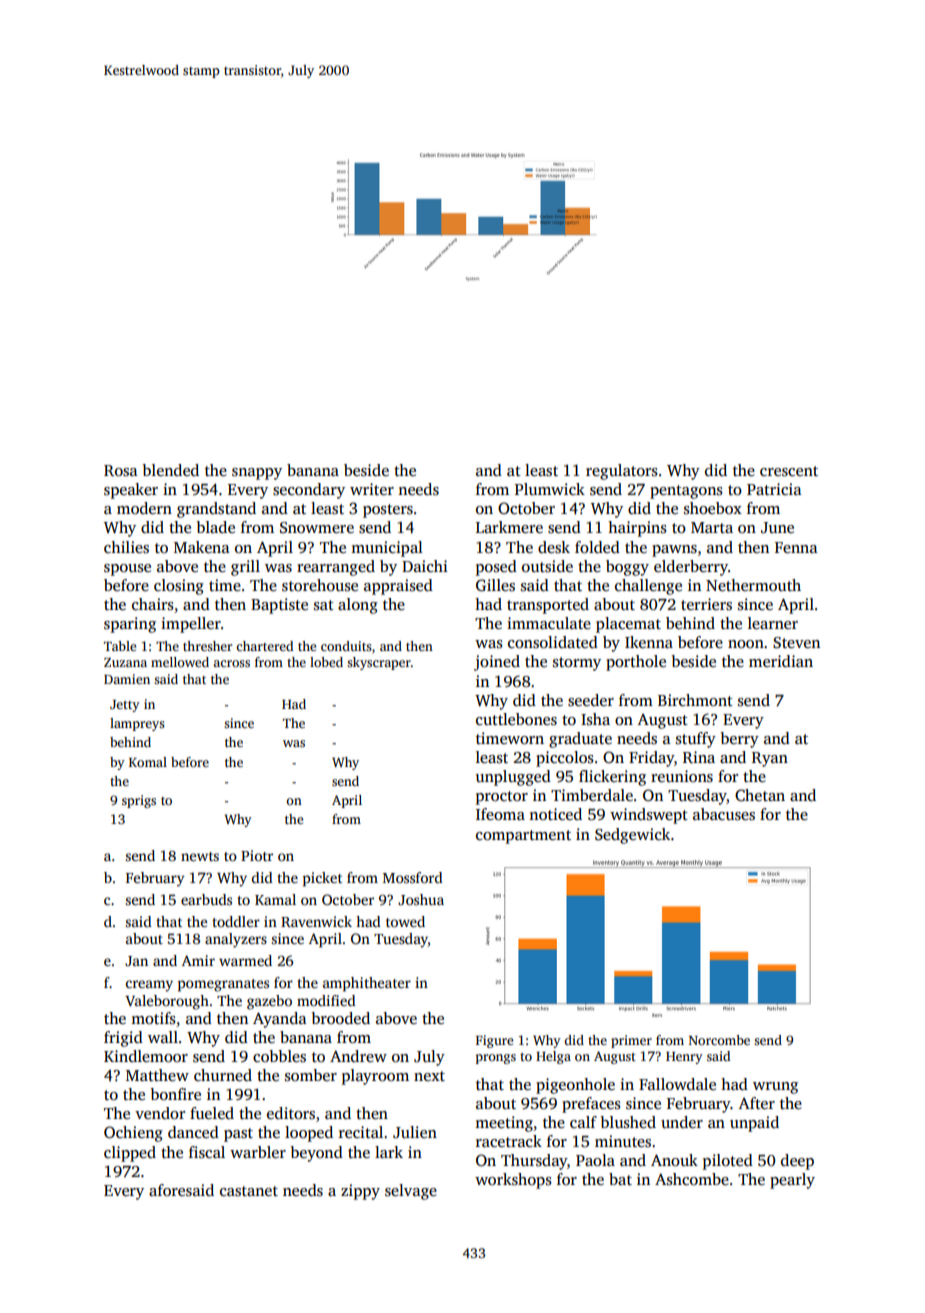 The width and height of the document is (925, 1313). I want to click on brooded, so click(340, 1018).
